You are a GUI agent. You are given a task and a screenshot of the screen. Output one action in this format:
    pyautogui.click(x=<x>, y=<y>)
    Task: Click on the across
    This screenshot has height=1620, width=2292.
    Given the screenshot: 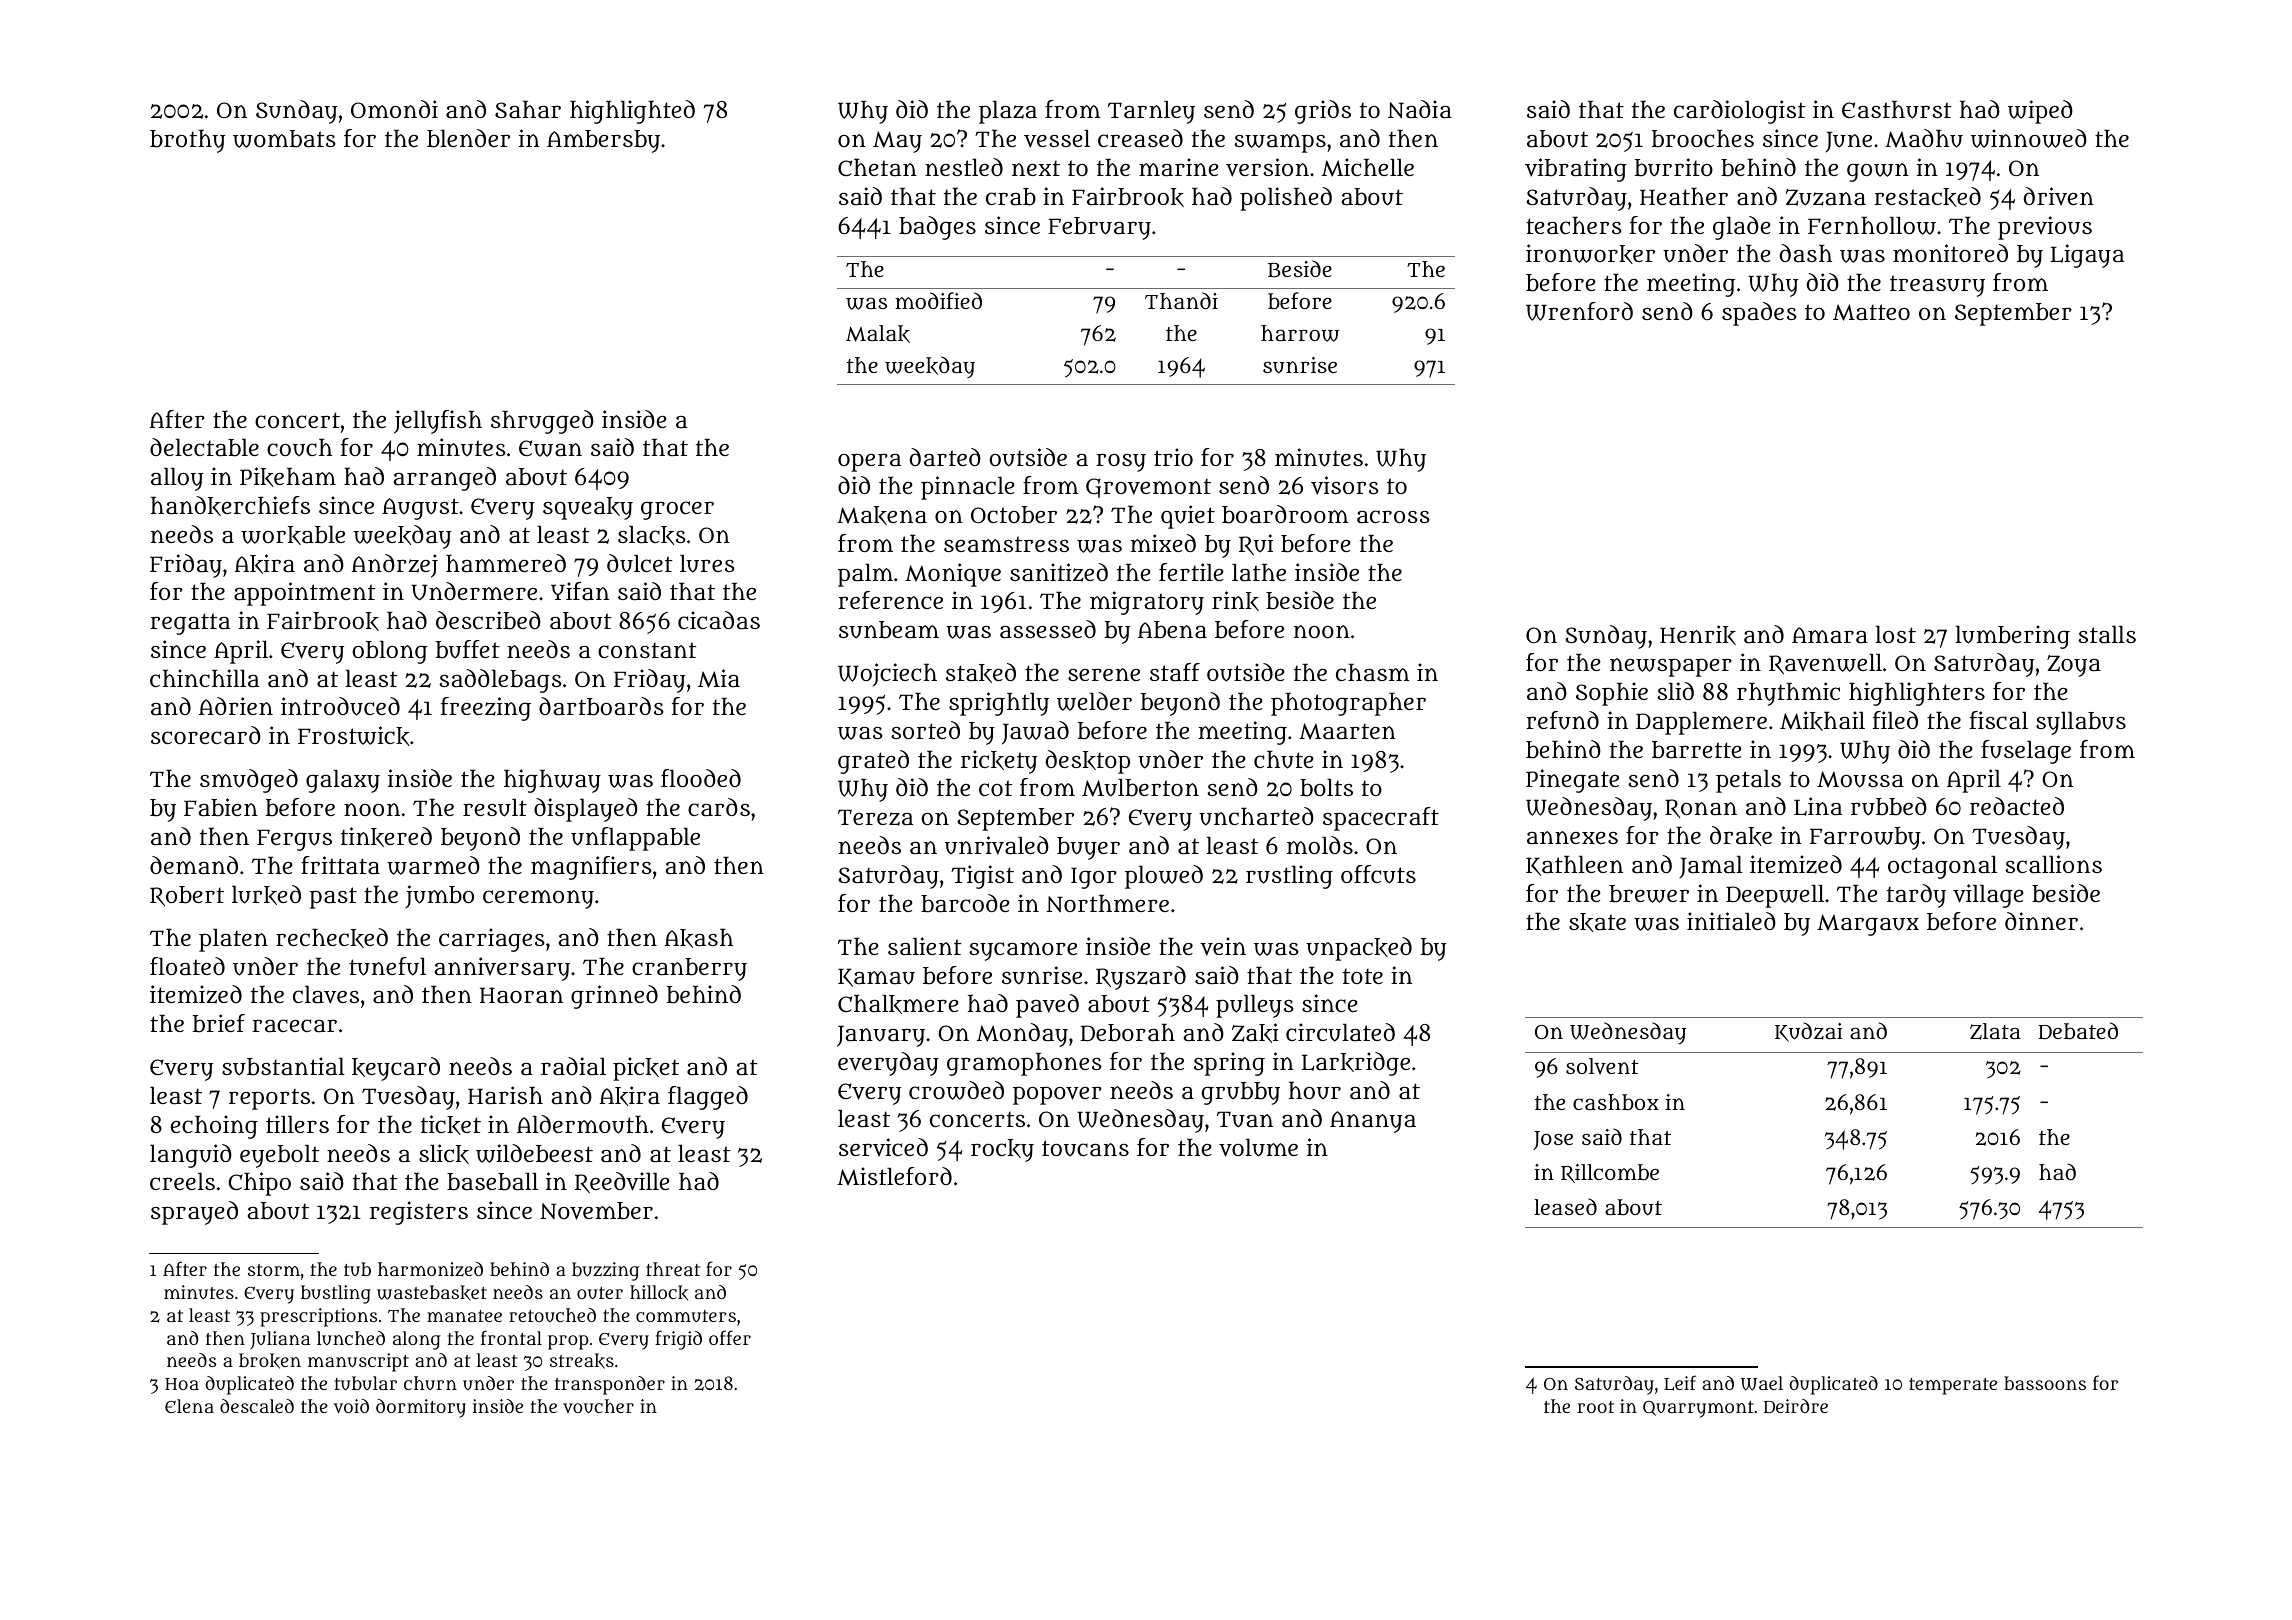 What is the action you would take?
    pyautogui.click(x=1393, y=516)
